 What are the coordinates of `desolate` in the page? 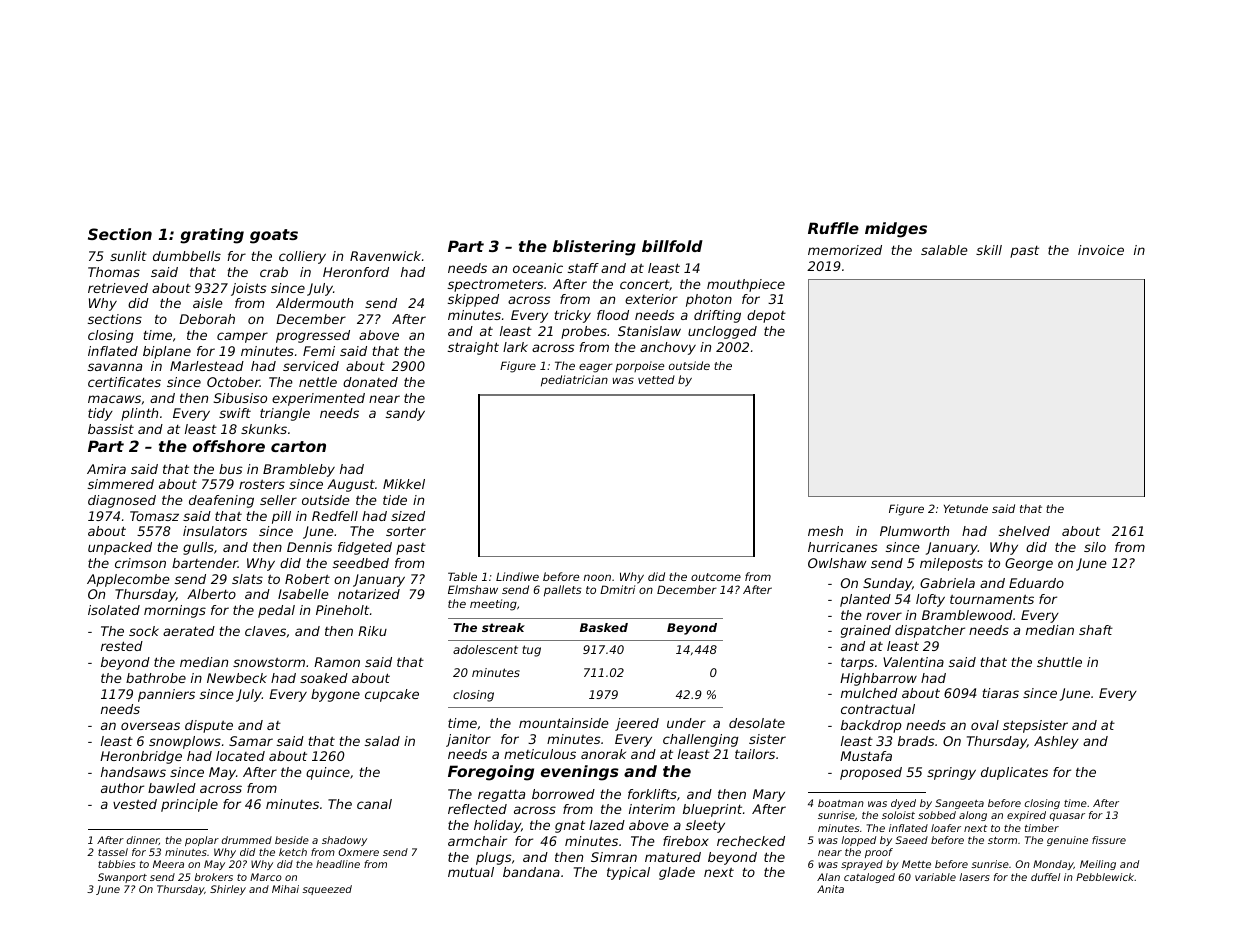 It's located at (757, 723).
